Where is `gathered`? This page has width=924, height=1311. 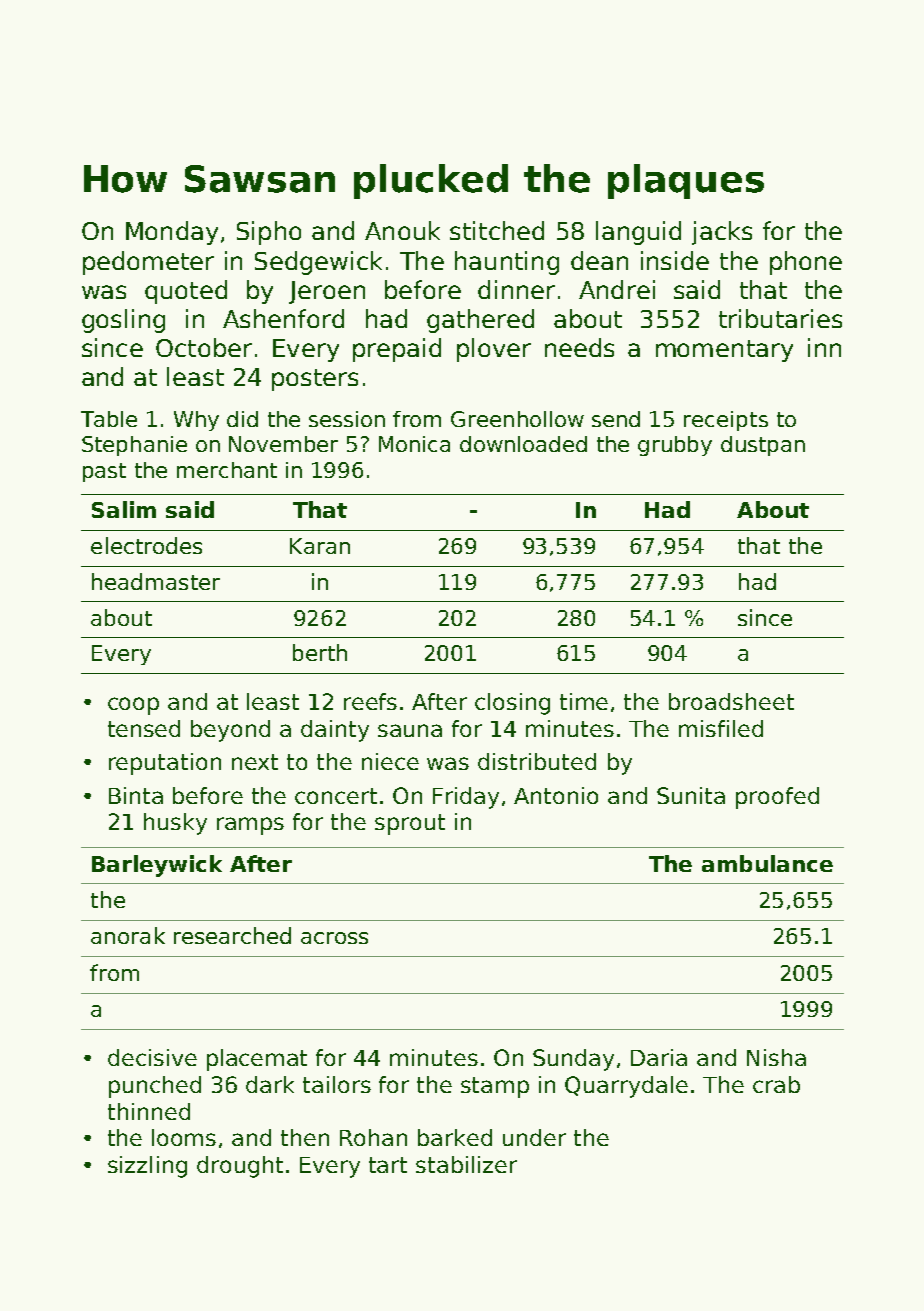 gathered is located at coordinates (480, 321).
